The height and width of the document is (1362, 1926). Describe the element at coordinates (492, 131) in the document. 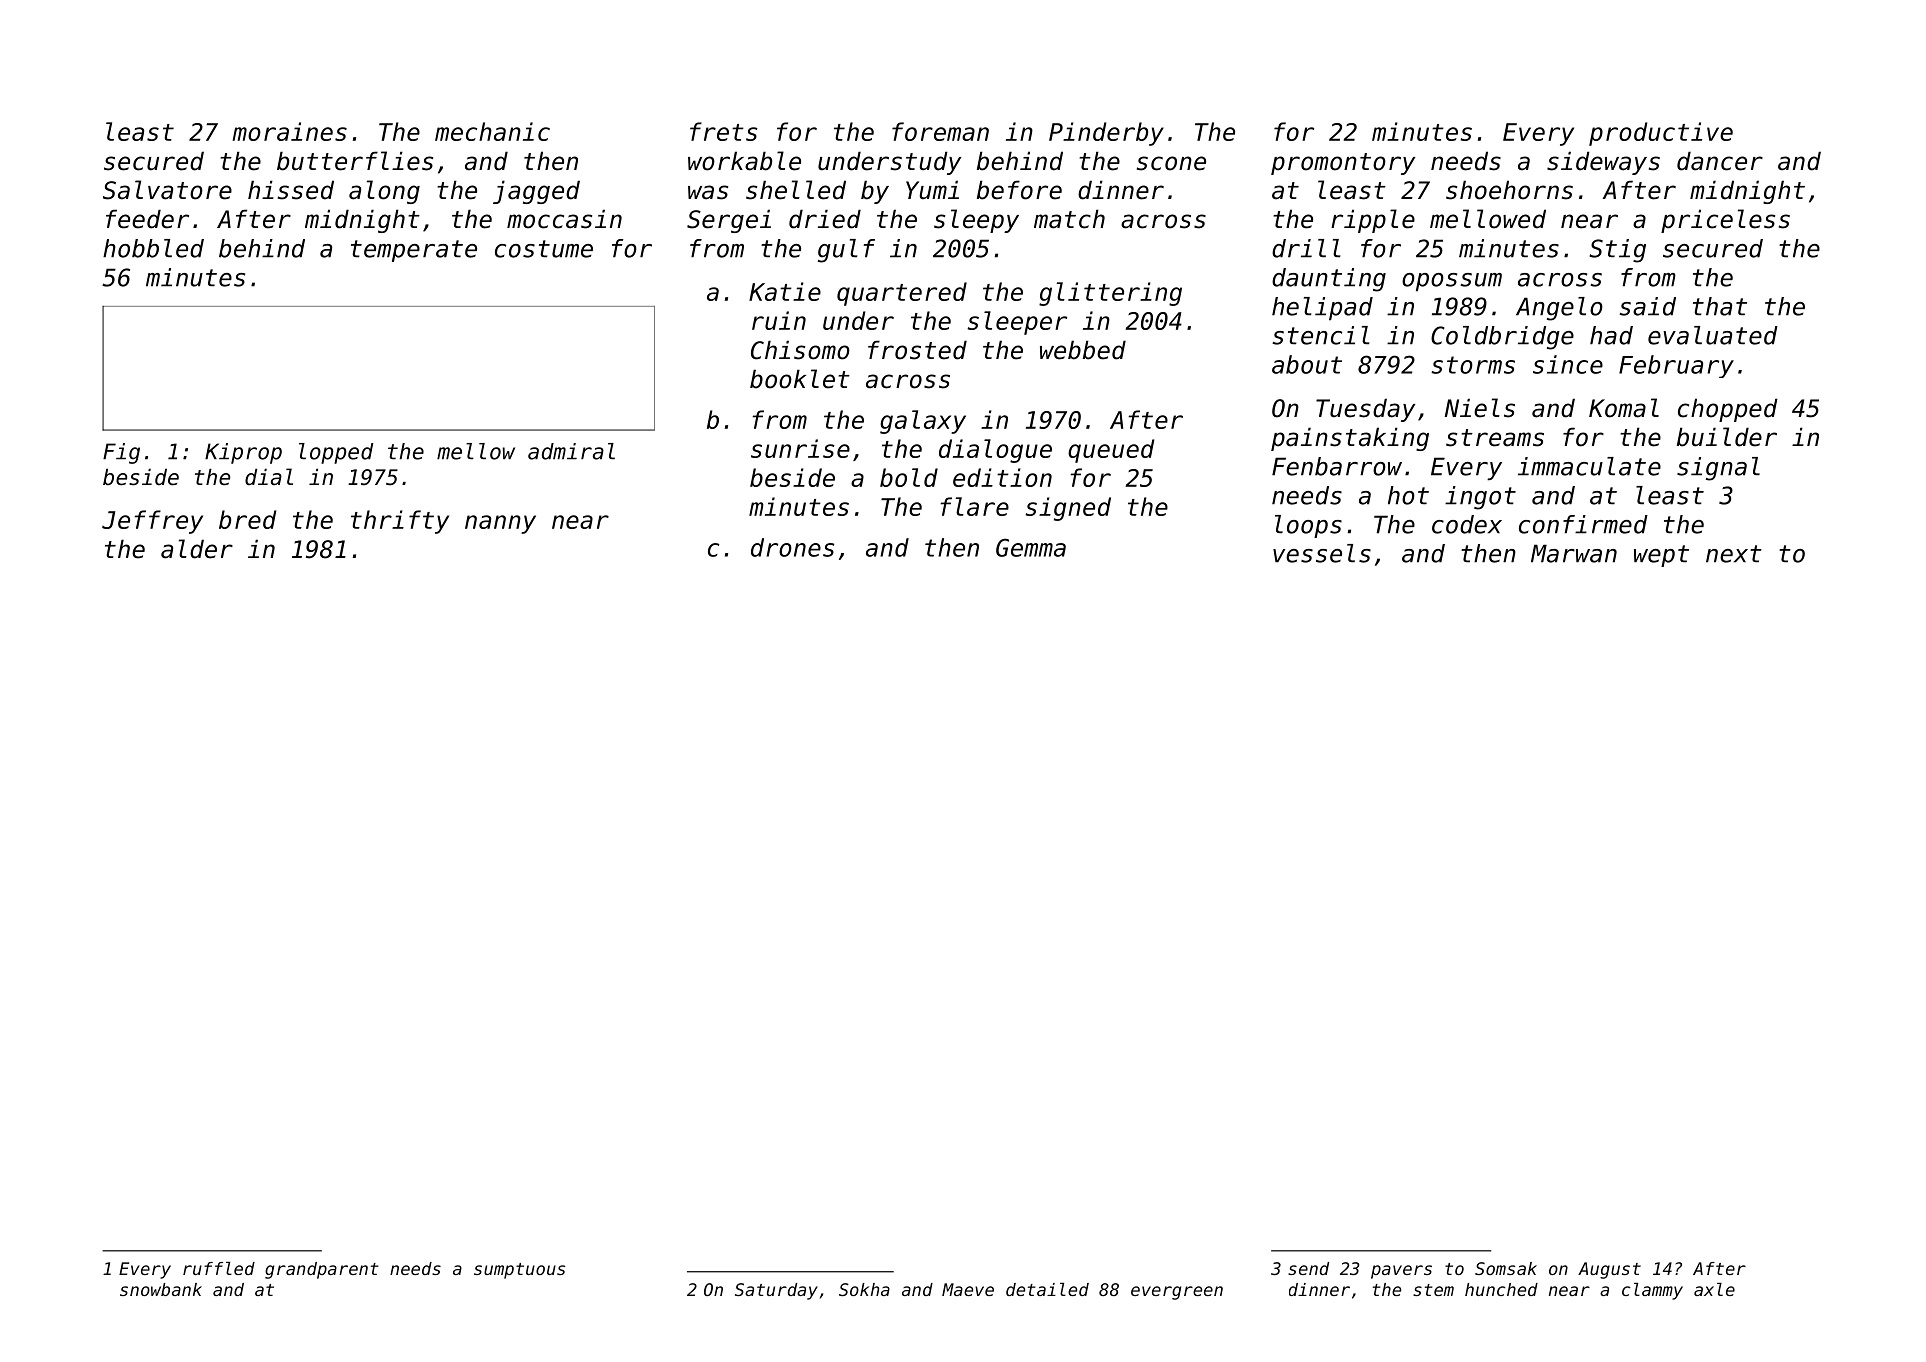

I see `mechanic` at that location.
